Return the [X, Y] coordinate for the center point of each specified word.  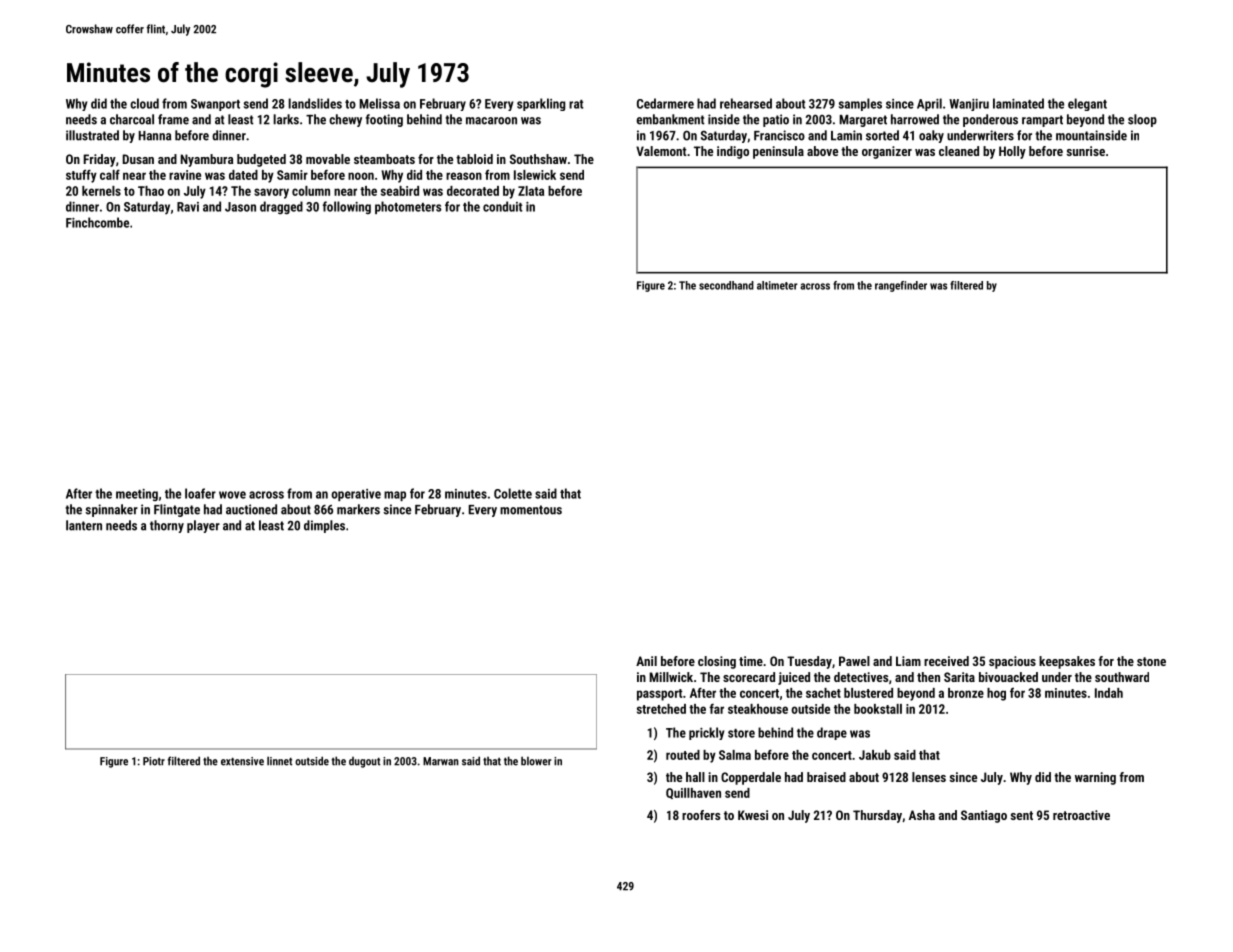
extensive [242, 761]
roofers [701, 815]
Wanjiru [969, 105]
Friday [100, 160]
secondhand [726, 285]
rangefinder [901, 286]
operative [356, 495]
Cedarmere [665, 103]
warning [1095, 778]
